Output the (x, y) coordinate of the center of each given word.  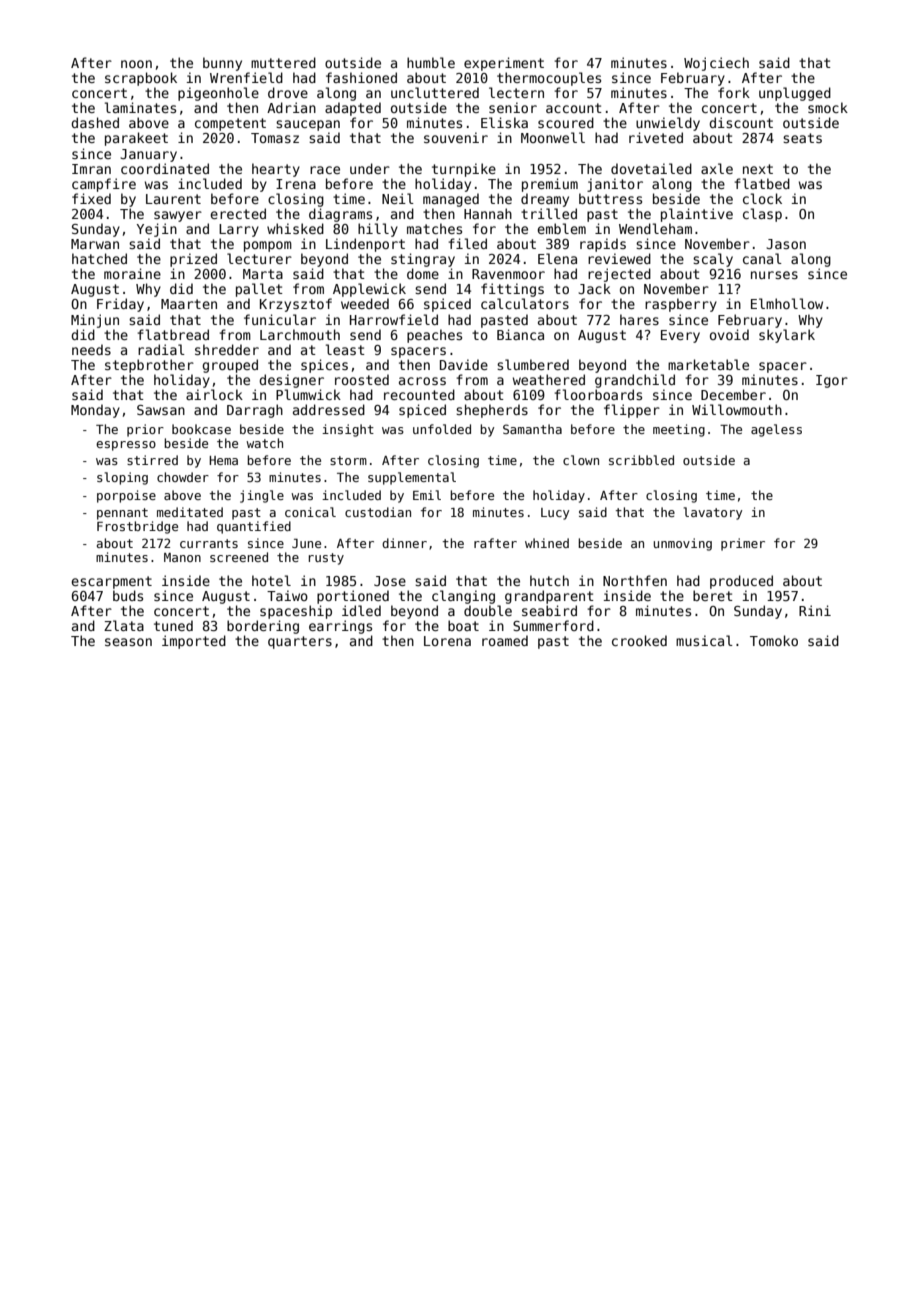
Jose (390, 581)
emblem (561, 228)
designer (291, 381)
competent (230, 124)
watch (264, 443)
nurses (774, 275)
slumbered (533, 364)
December (733, 394)
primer (743, 544)
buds (128, 595)
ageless (776, 430)
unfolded (442, 429)
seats (802, 138)
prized (193, 260)
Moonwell (553, 137)
